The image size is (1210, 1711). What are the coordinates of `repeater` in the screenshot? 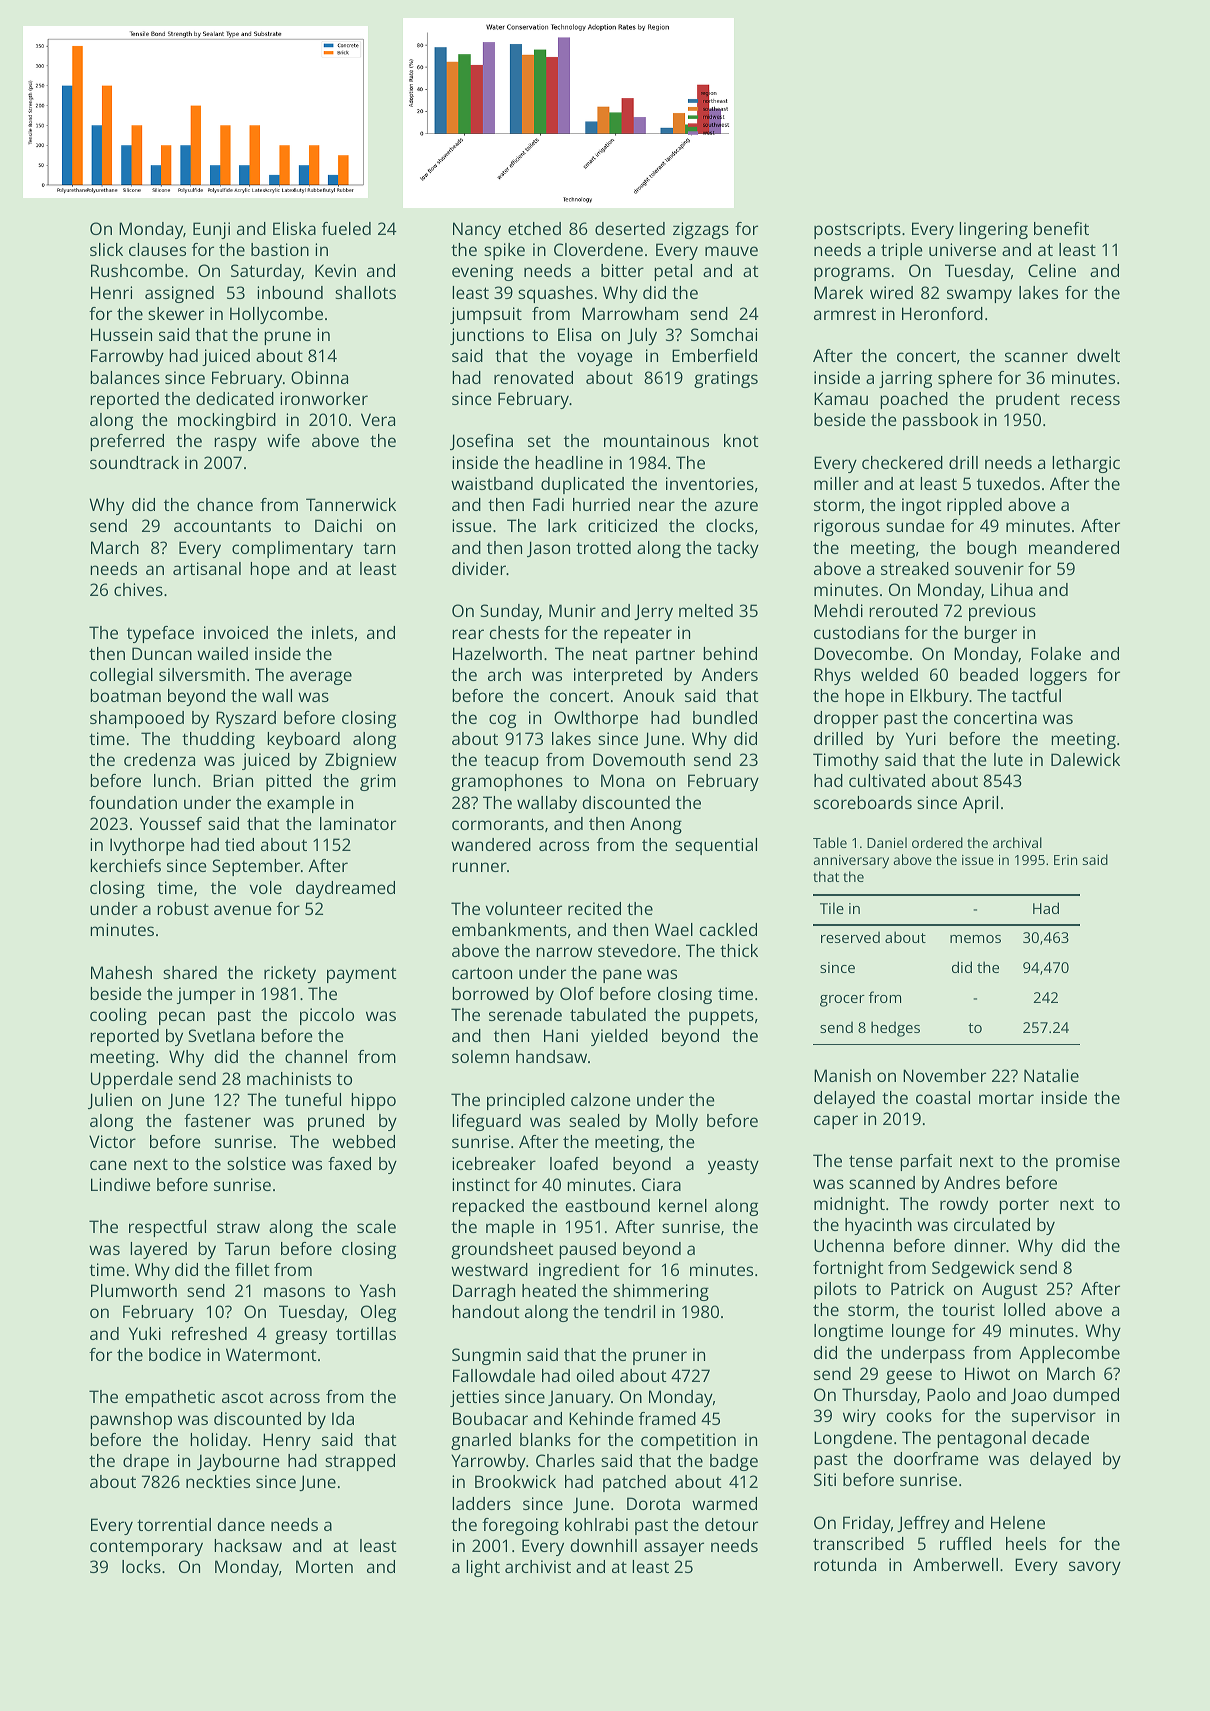 It's located at (638, 635).
